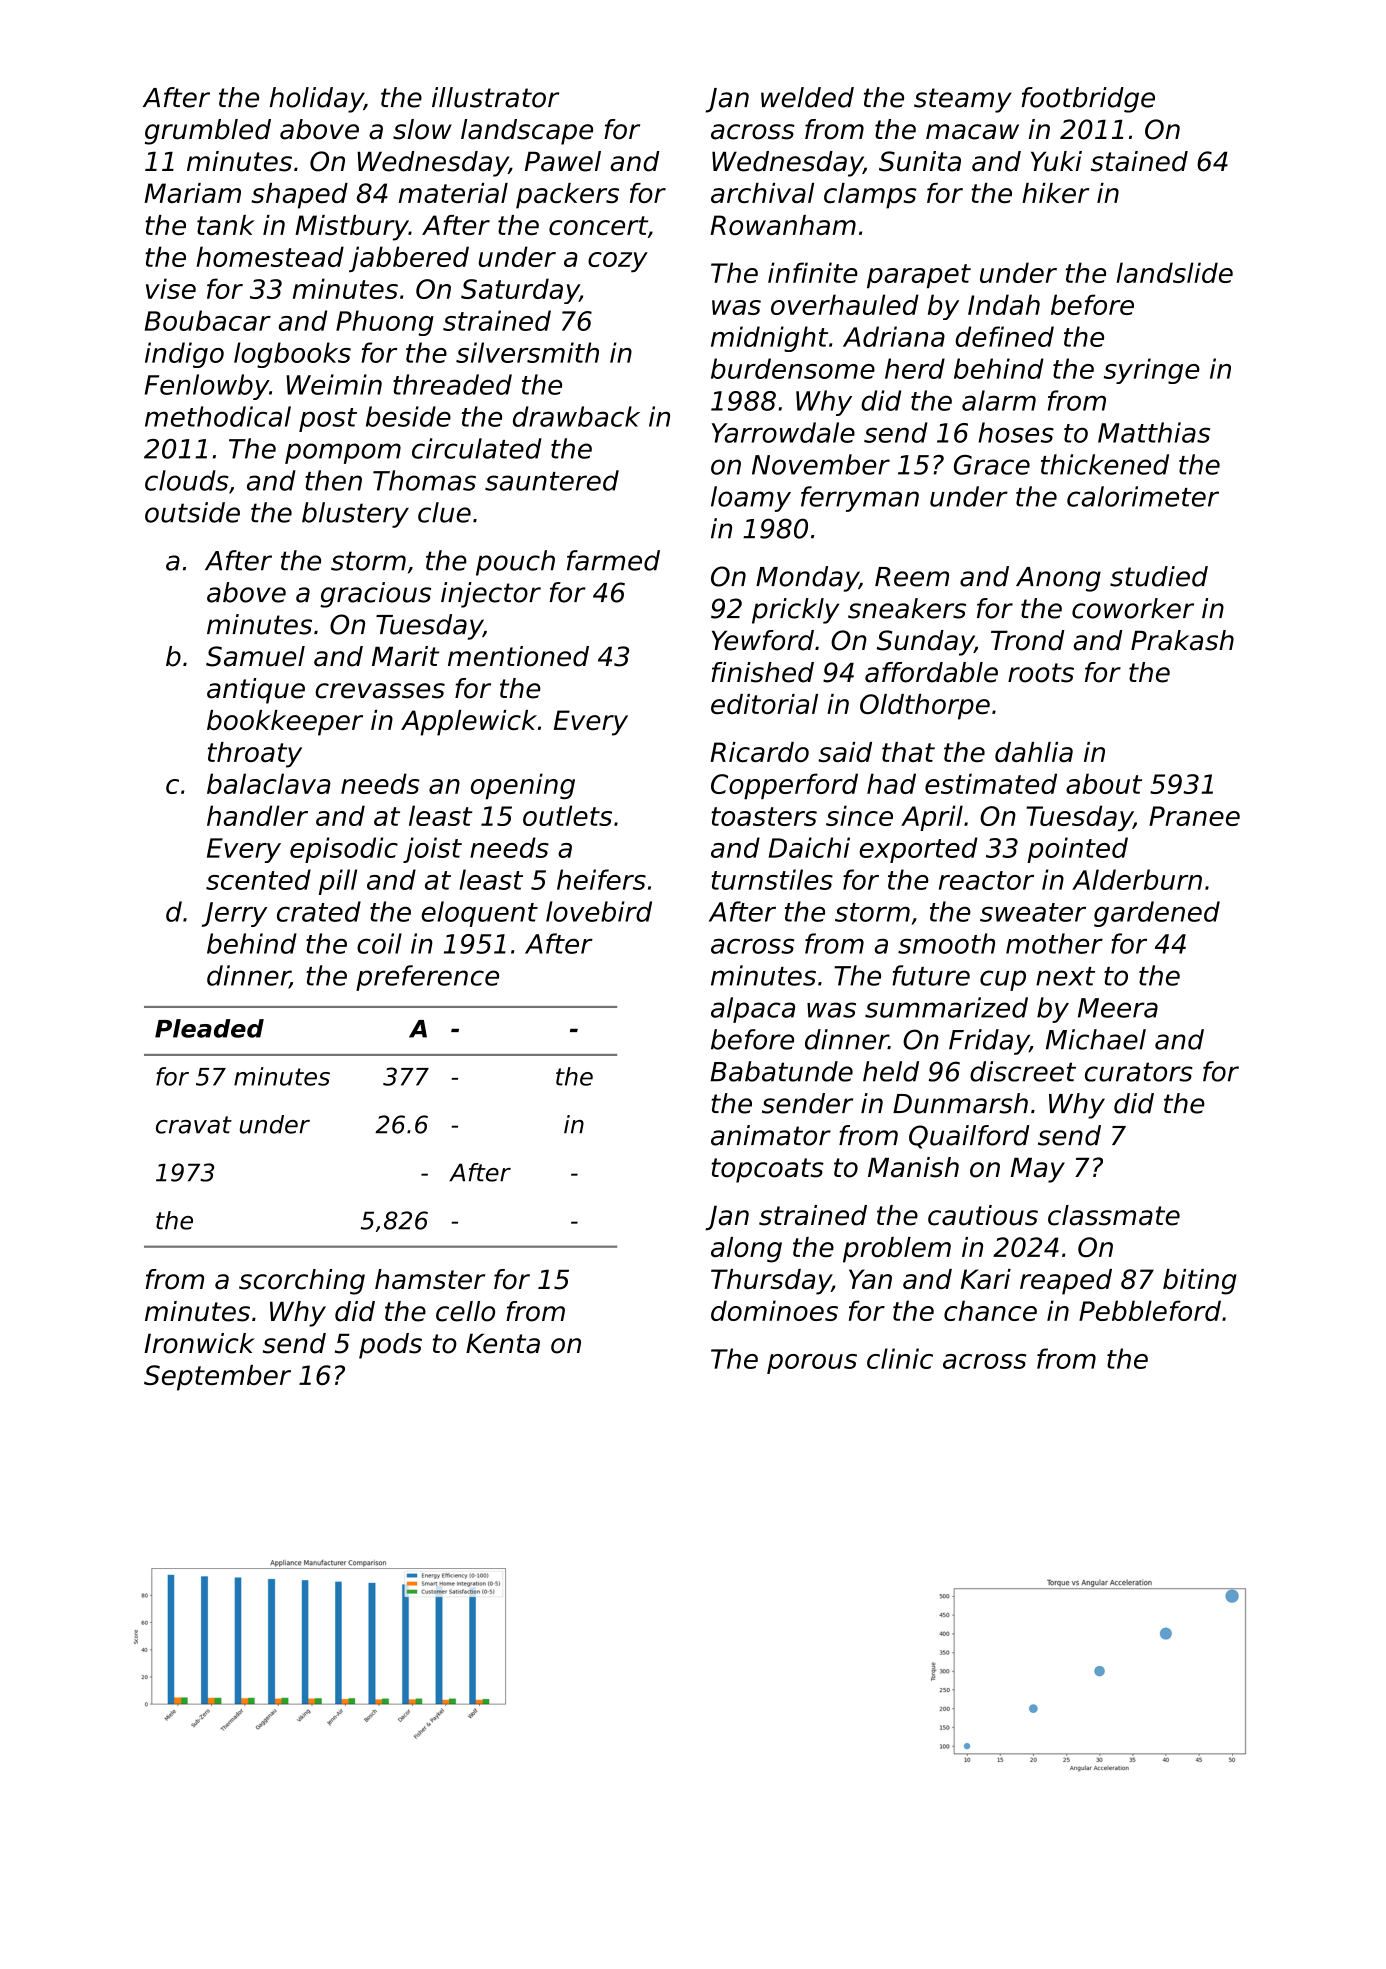 This page has width=1386, height=1969. Describe the element at coordinates (234, 914) in the page. I see `Jerry` at that location.
